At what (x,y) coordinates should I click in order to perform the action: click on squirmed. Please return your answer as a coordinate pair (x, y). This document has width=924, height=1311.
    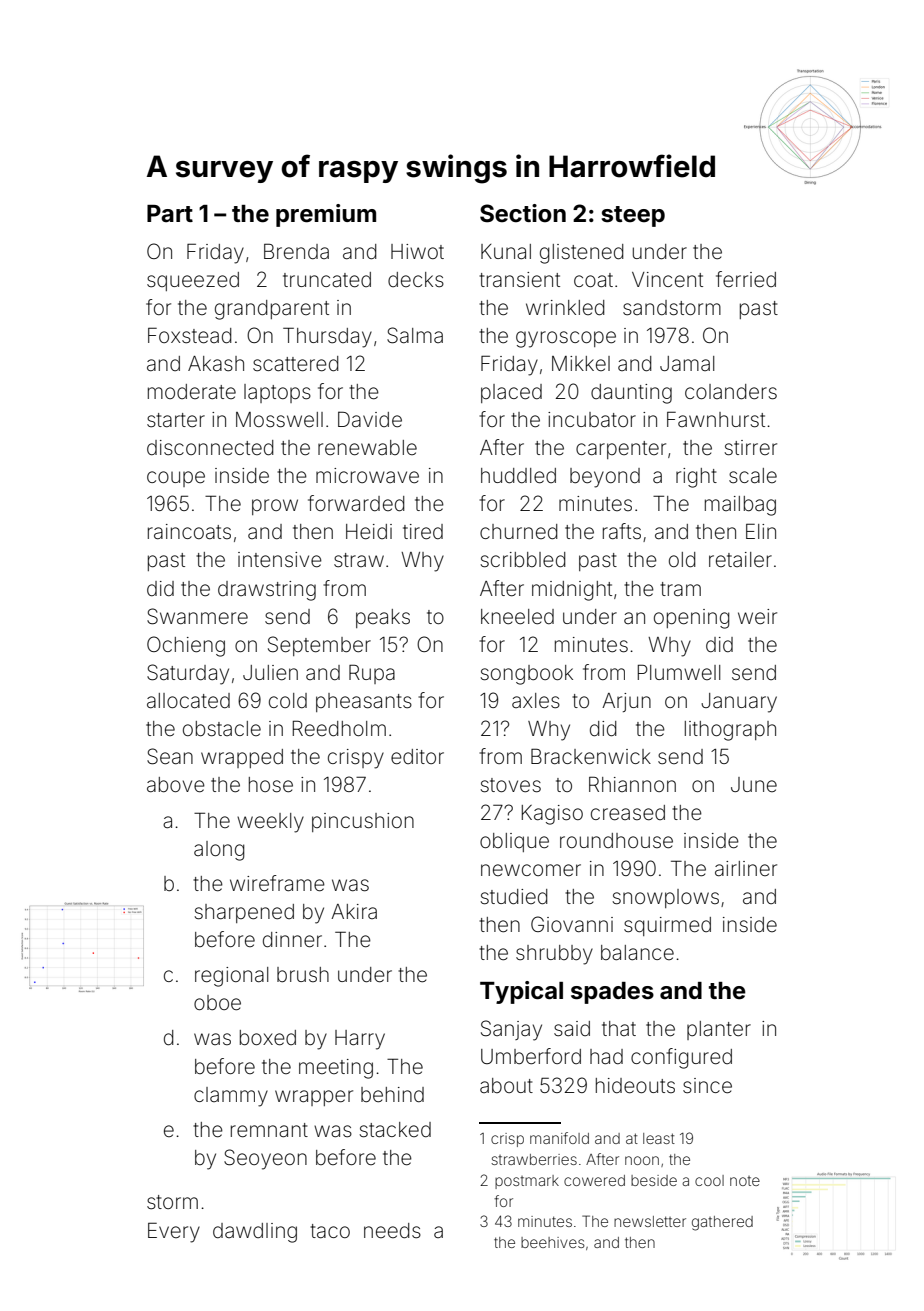
    Looking at the image, I should click on (667, 926).
